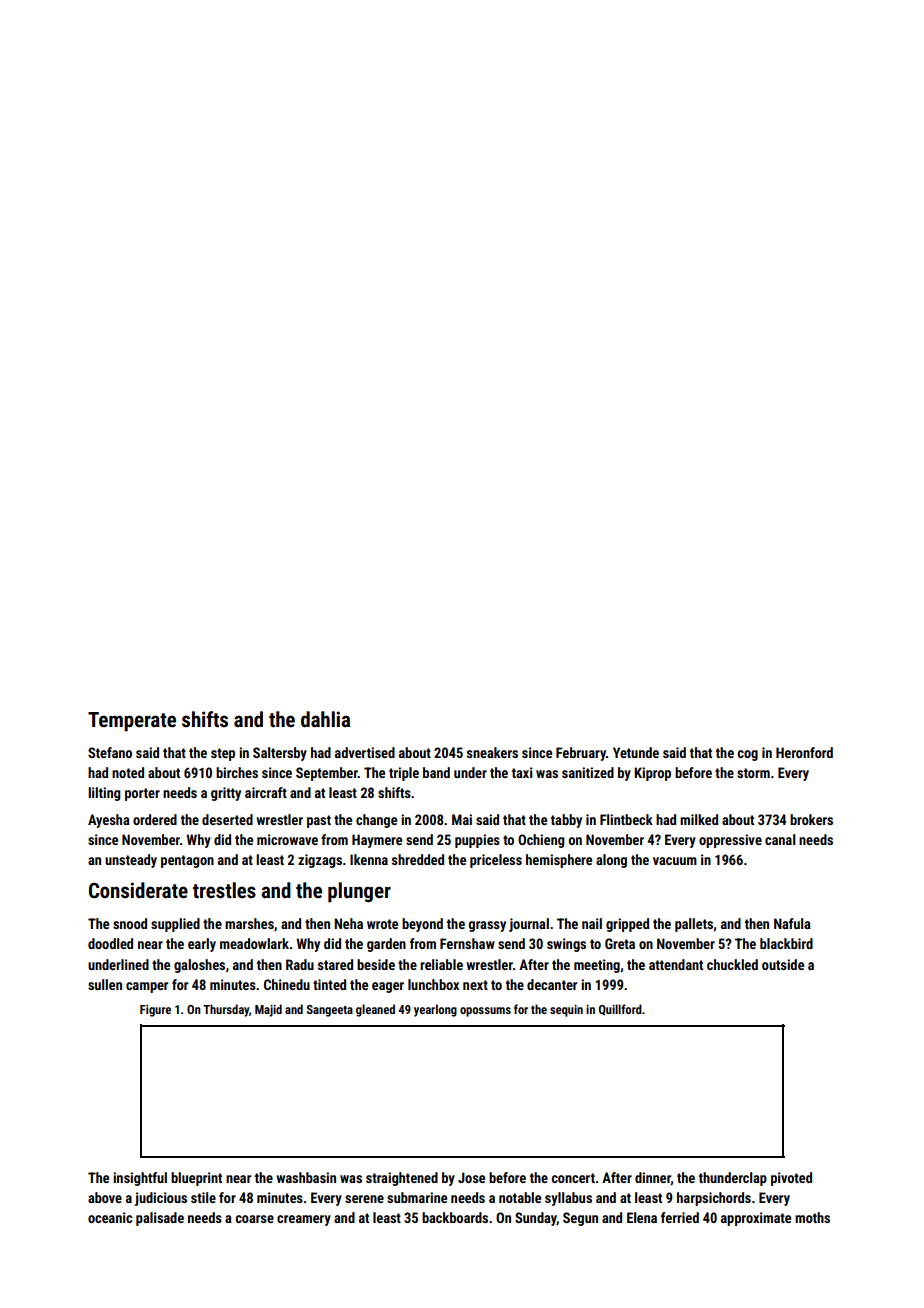  I want to click on coarse, so click(255, 1219).
